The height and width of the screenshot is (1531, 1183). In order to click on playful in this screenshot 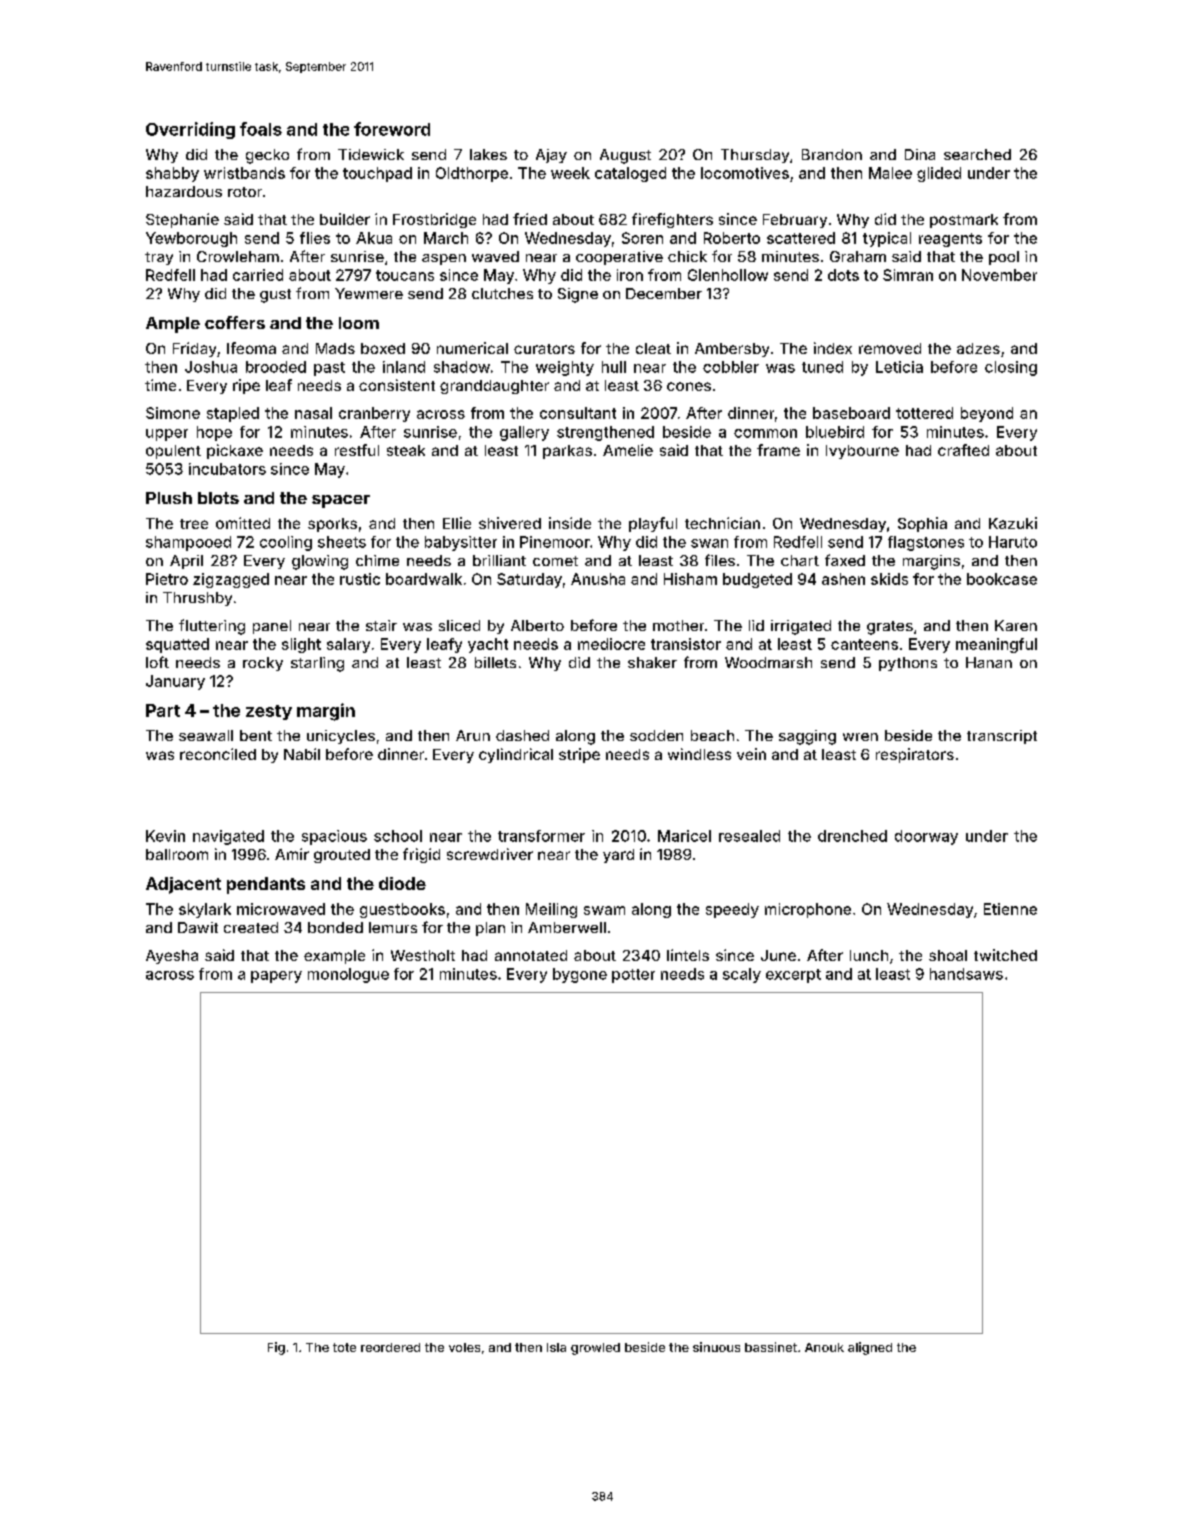, I will do `click(653, 524)`.
